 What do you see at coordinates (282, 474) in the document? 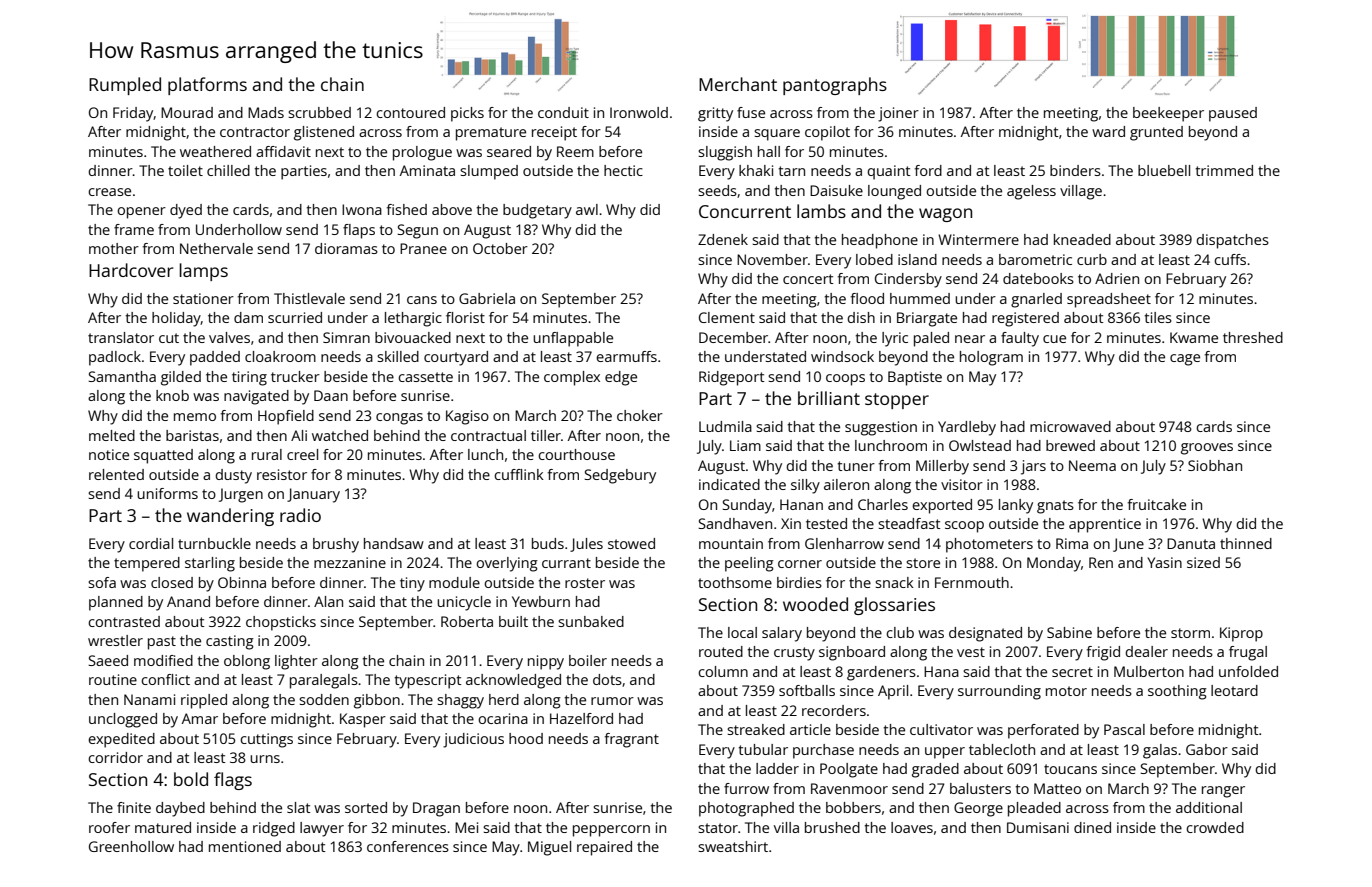
I see `resistor` at bounding box center [282, 474].
